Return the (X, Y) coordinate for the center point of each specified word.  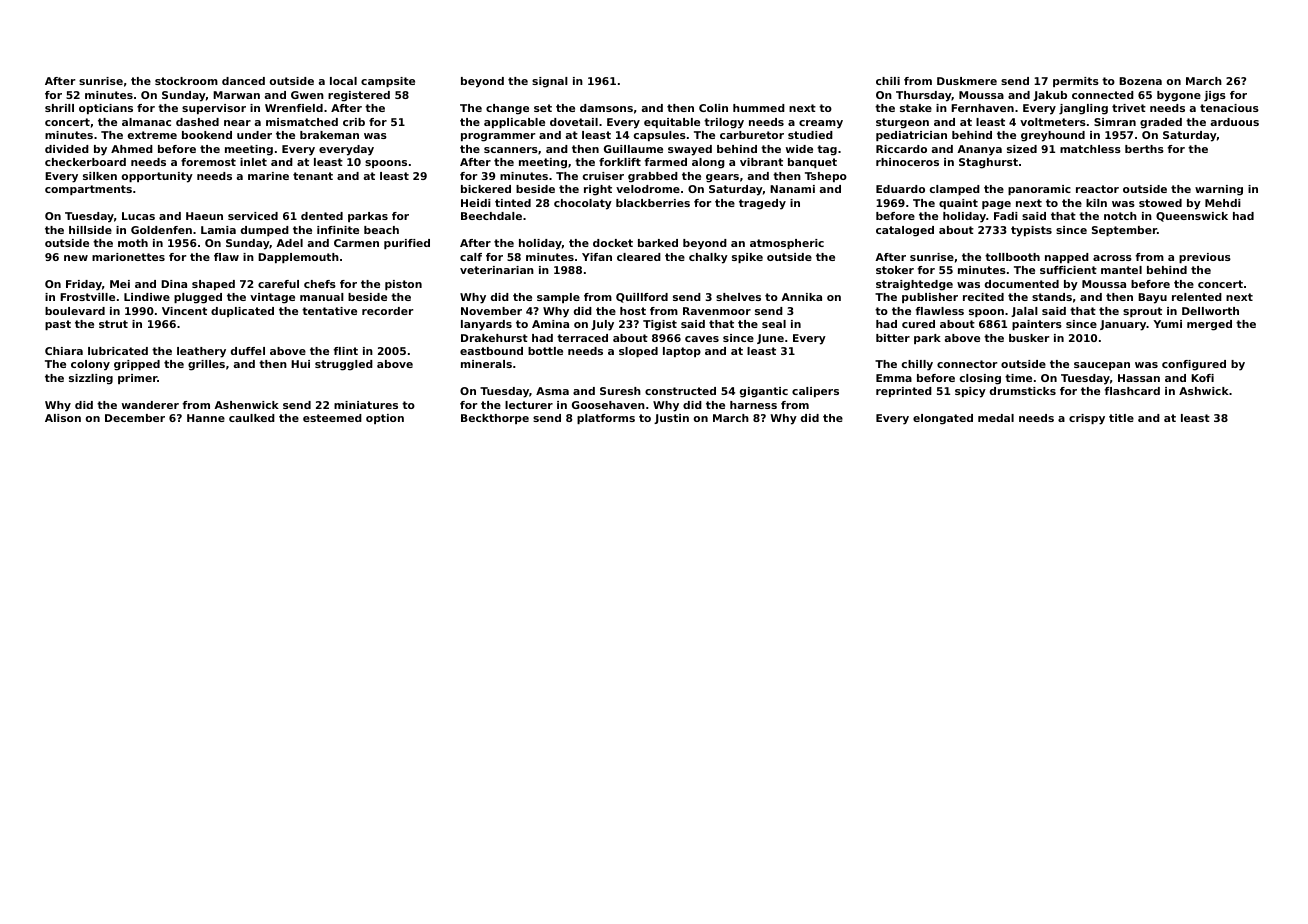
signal (550, 82)
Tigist (660, 325)
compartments (88, 190)
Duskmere (967, 81)
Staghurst (988, 163)
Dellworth (1210, 311)
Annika (801, 297)
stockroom (186, 81)
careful (278, 284)
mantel (1121, 270)
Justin (671, 419)
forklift (620, 162)
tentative (329, 311)
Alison (63, 418)
